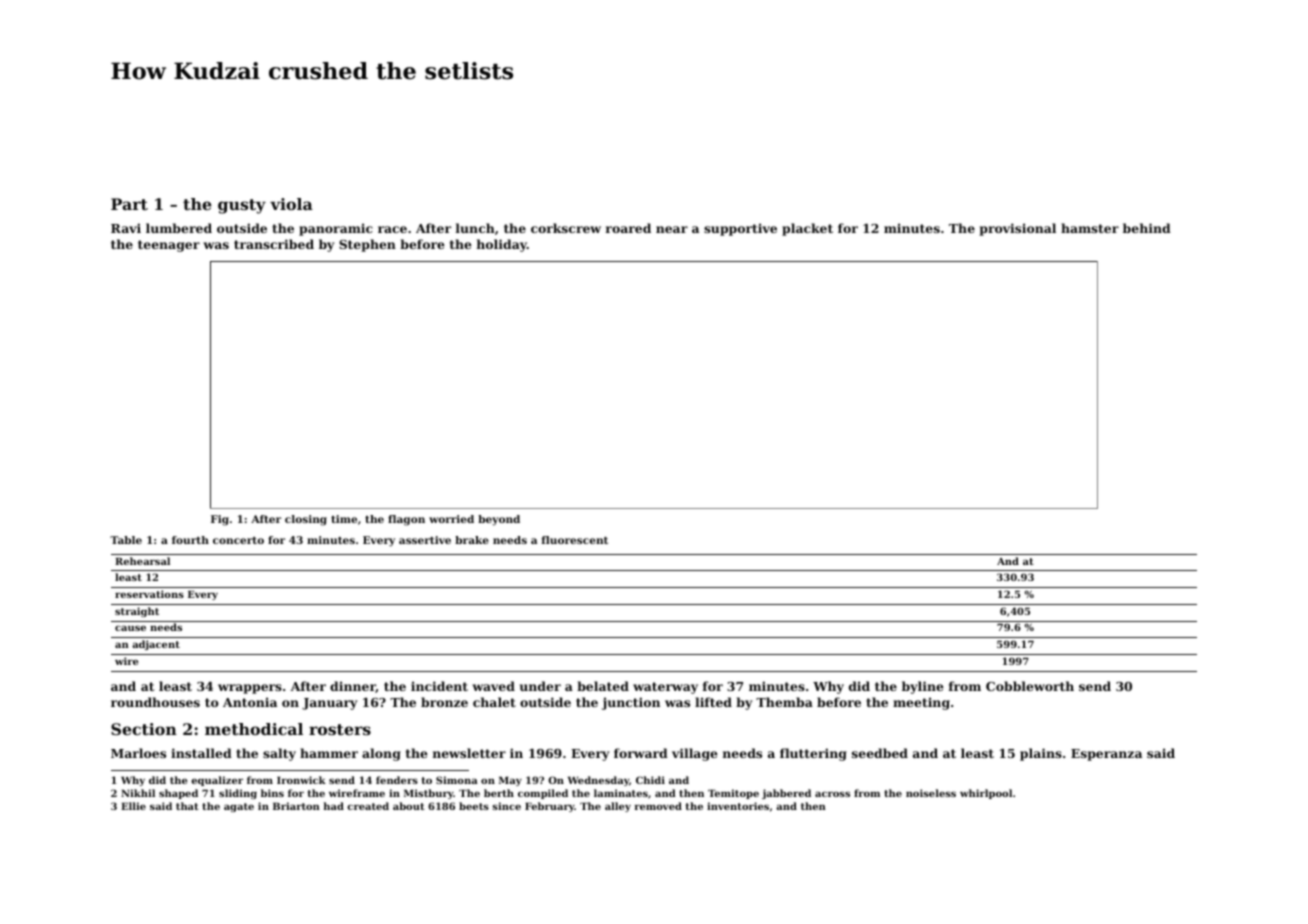 The height and width of the document is (924, 1308). Describe the element at coordinates (922, 687) in the document. I see `byline` at that location.
